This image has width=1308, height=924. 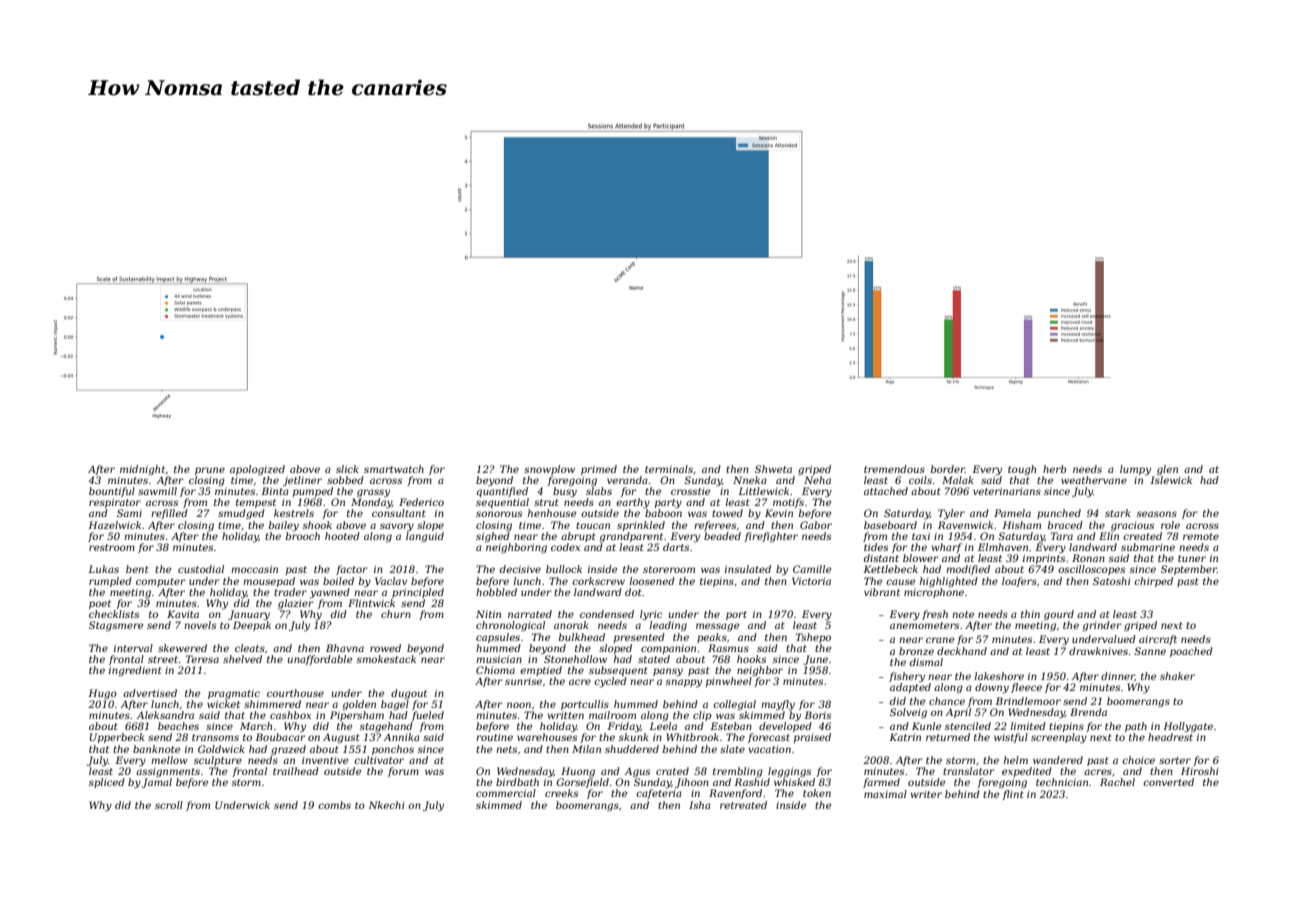 I want to click on scroll, so click(x=169, y=805).
